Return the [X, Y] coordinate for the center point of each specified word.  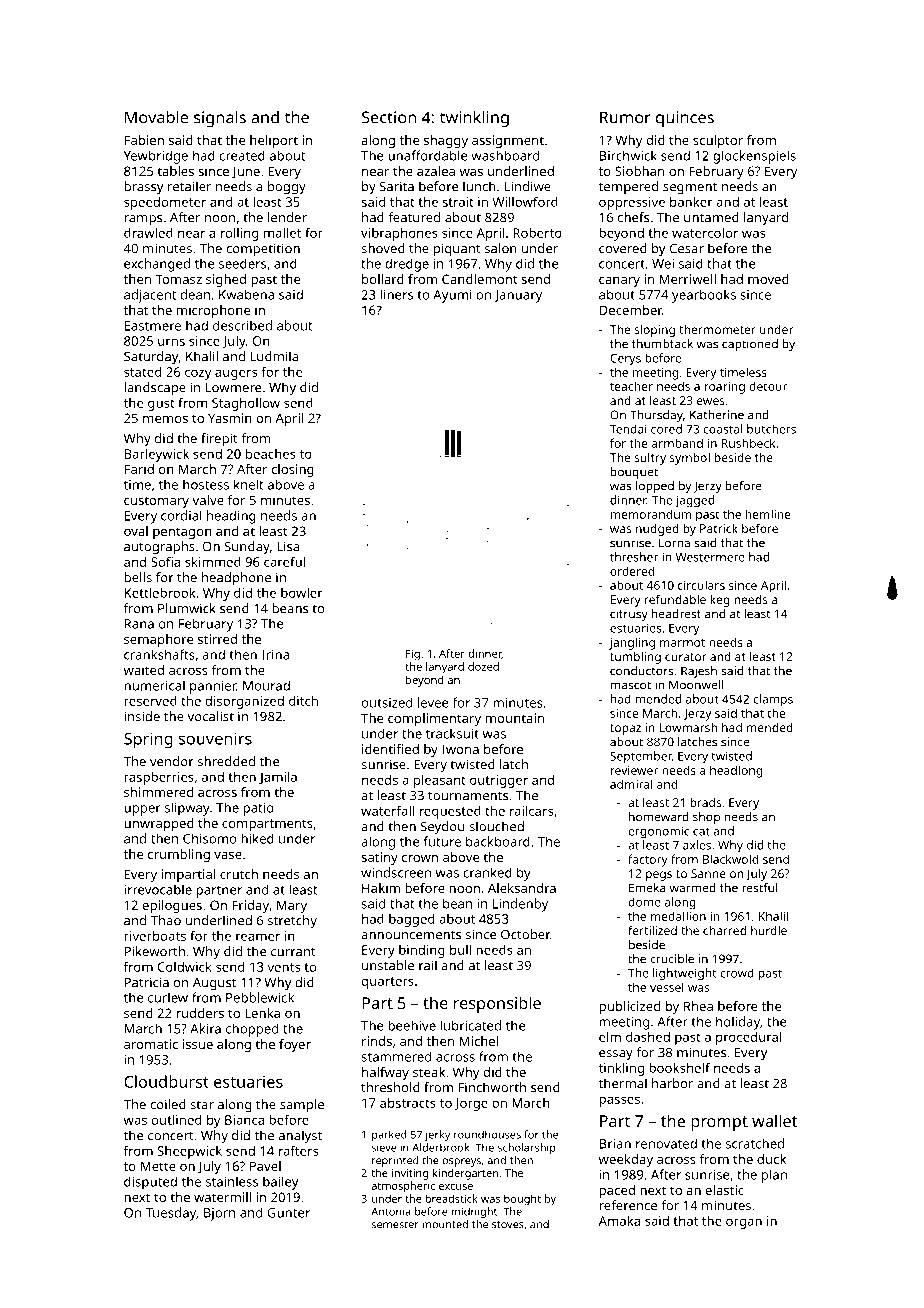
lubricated [470, 1025]
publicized [629, 1007]
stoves [508, 1225]
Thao [166, 920]
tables [175, 171]
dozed [483, 666]
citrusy [629, 615]
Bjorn [219, 1214]
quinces [685, 119]
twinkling [474, 119]
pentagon [182, 533]
